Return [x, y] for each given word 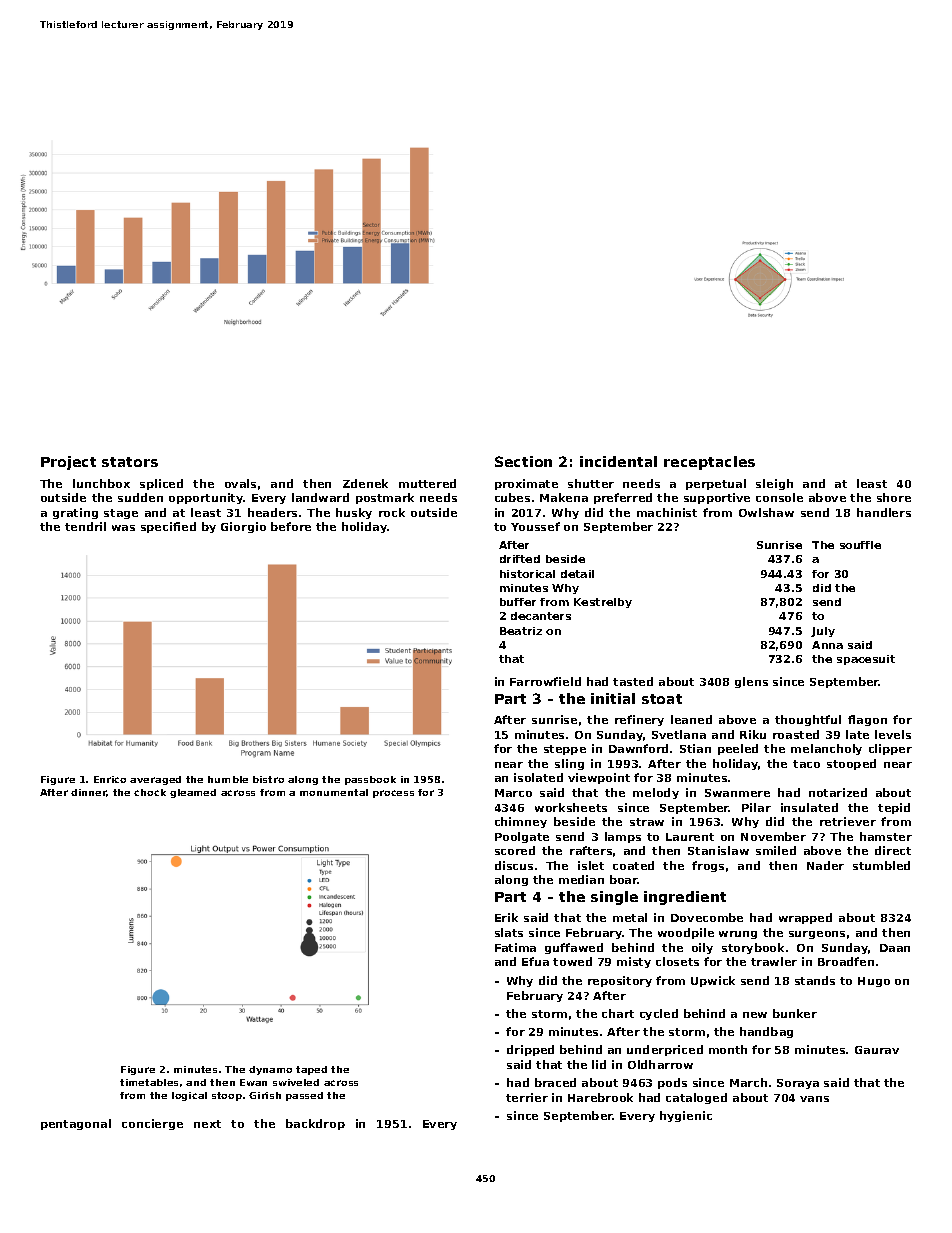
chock [150, 792]
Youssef [535, 526]
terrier [527, 1097]
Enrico [110, 779]
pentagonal [76, 1124]
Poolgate [522, 837]
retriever [848, 821]
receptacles [709, 463]
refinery [639, 720]
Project [68, 463]
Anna [827, 645]
